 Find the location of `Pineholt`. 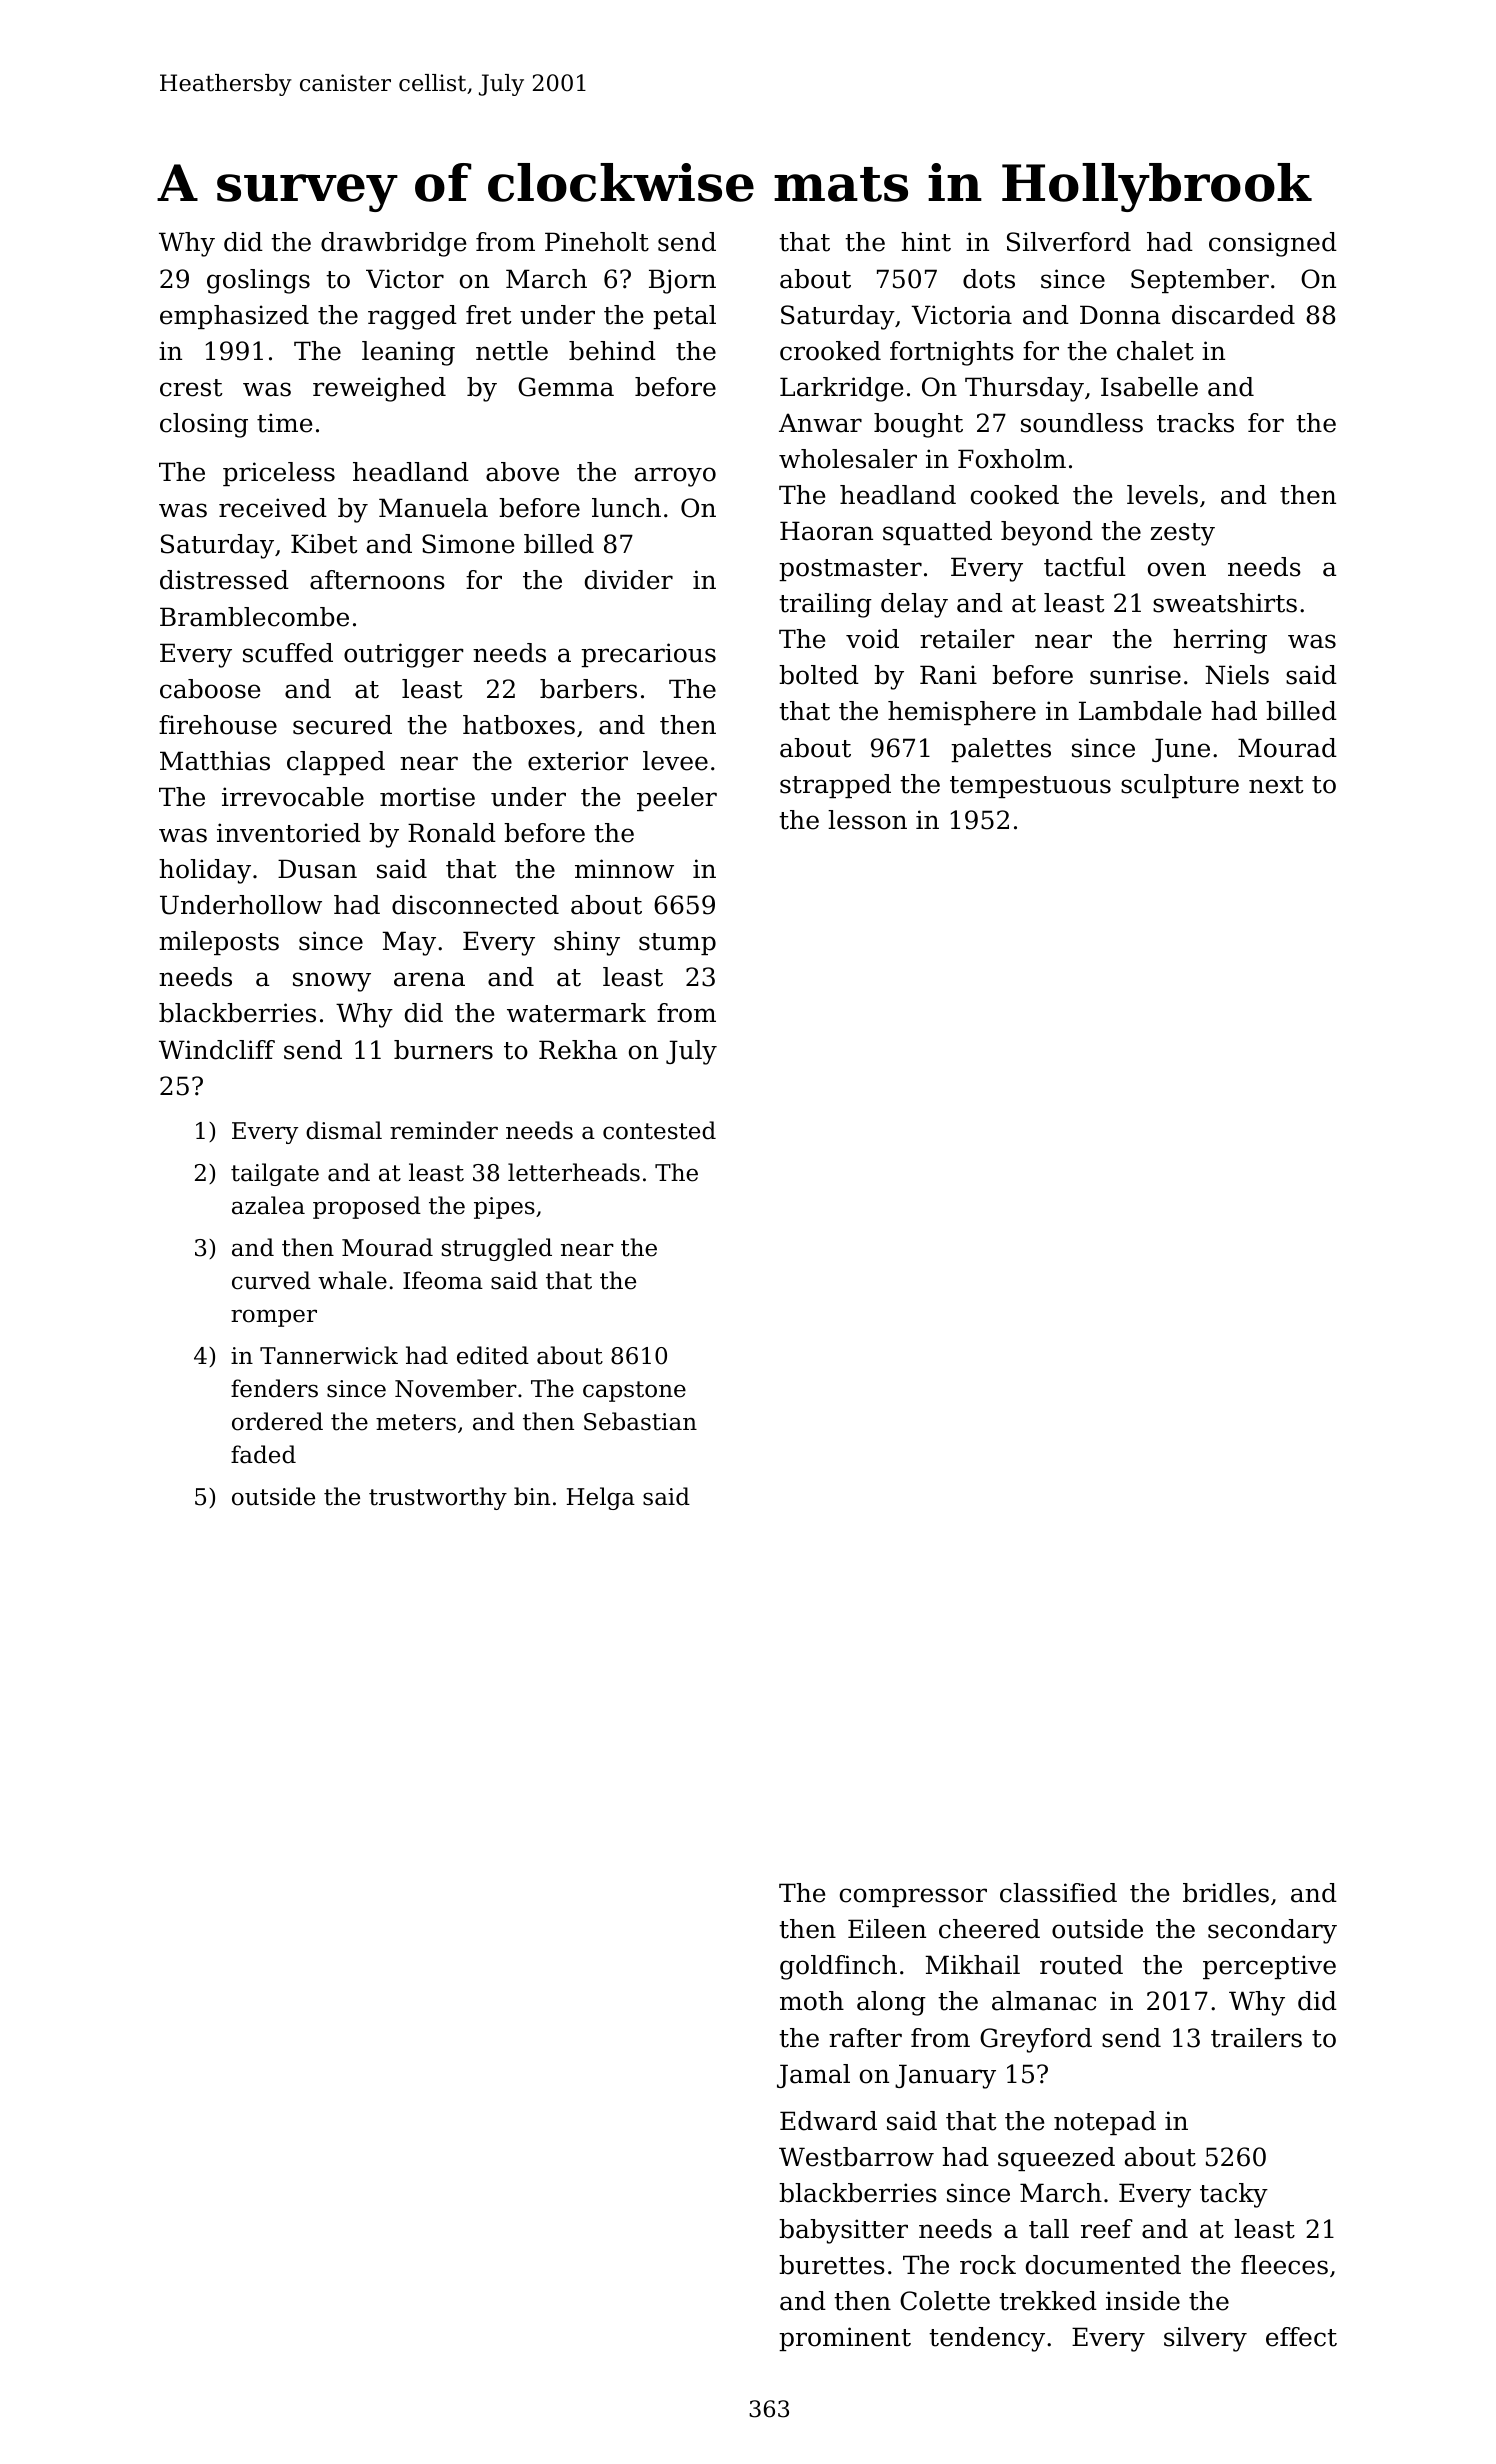

Pineholt is located at coordinates (597, 242).
